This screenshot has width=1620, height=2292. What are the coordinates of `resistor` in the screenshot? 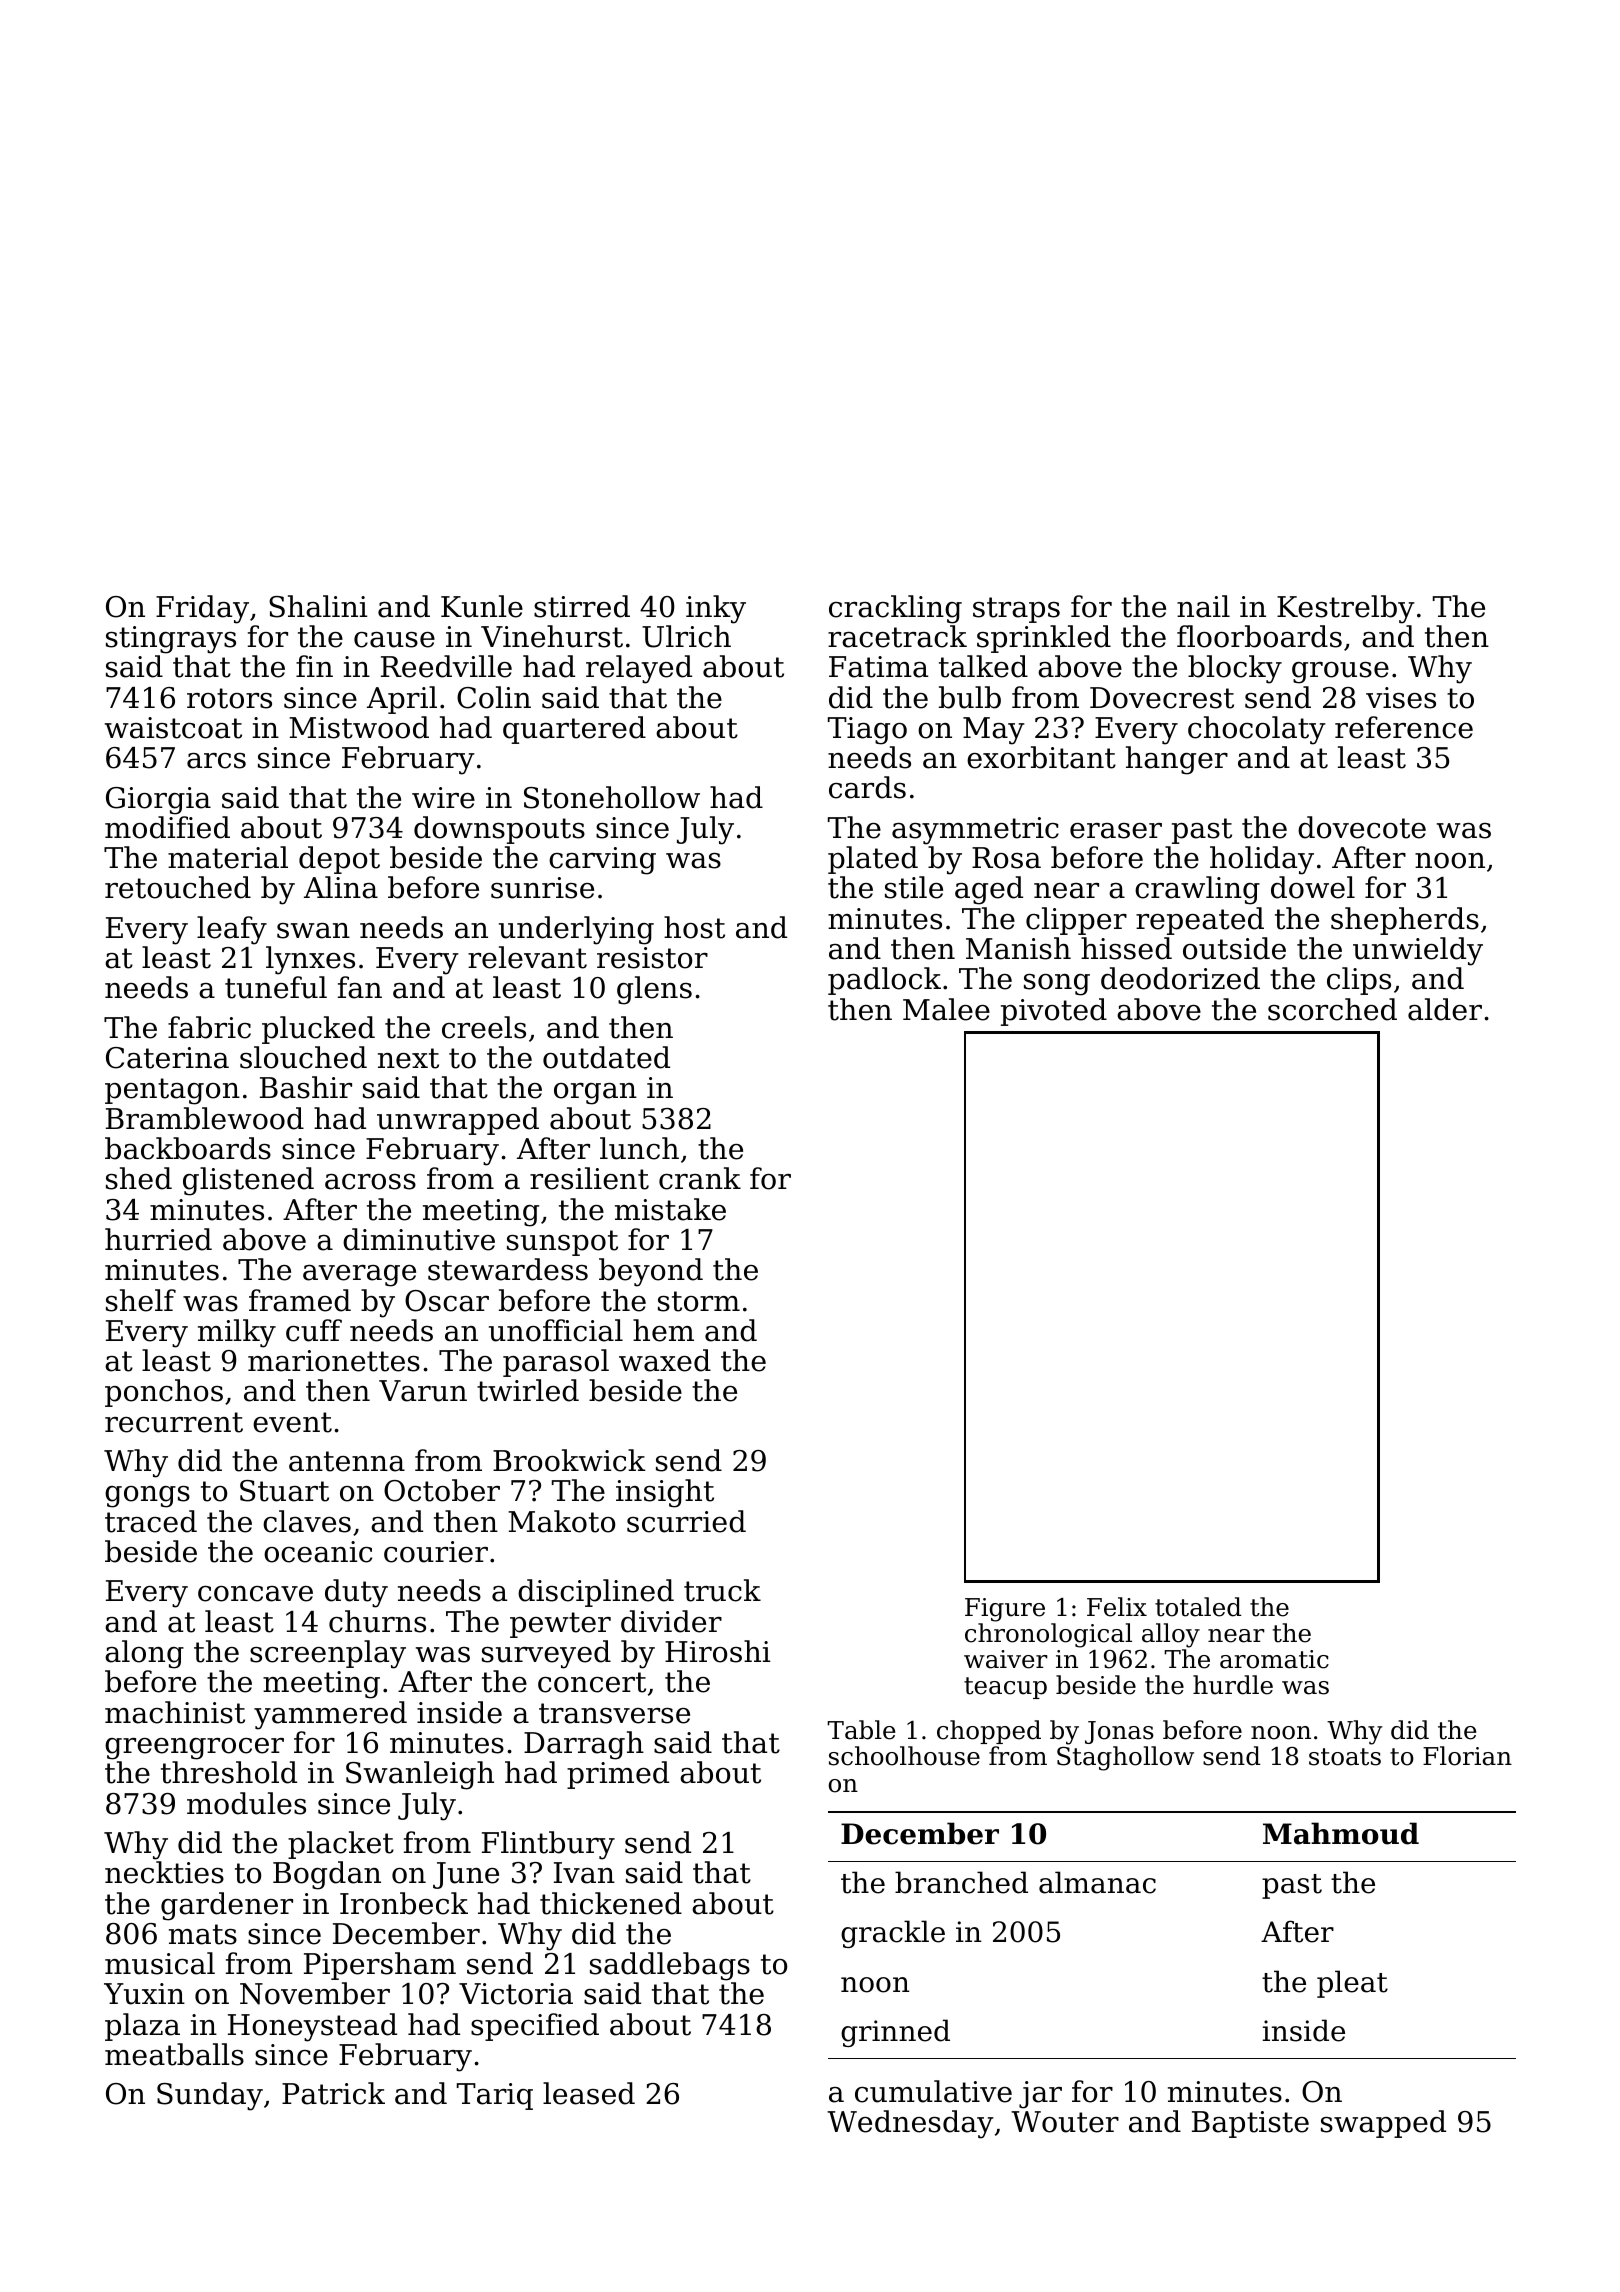 It's located at (652, 958).
